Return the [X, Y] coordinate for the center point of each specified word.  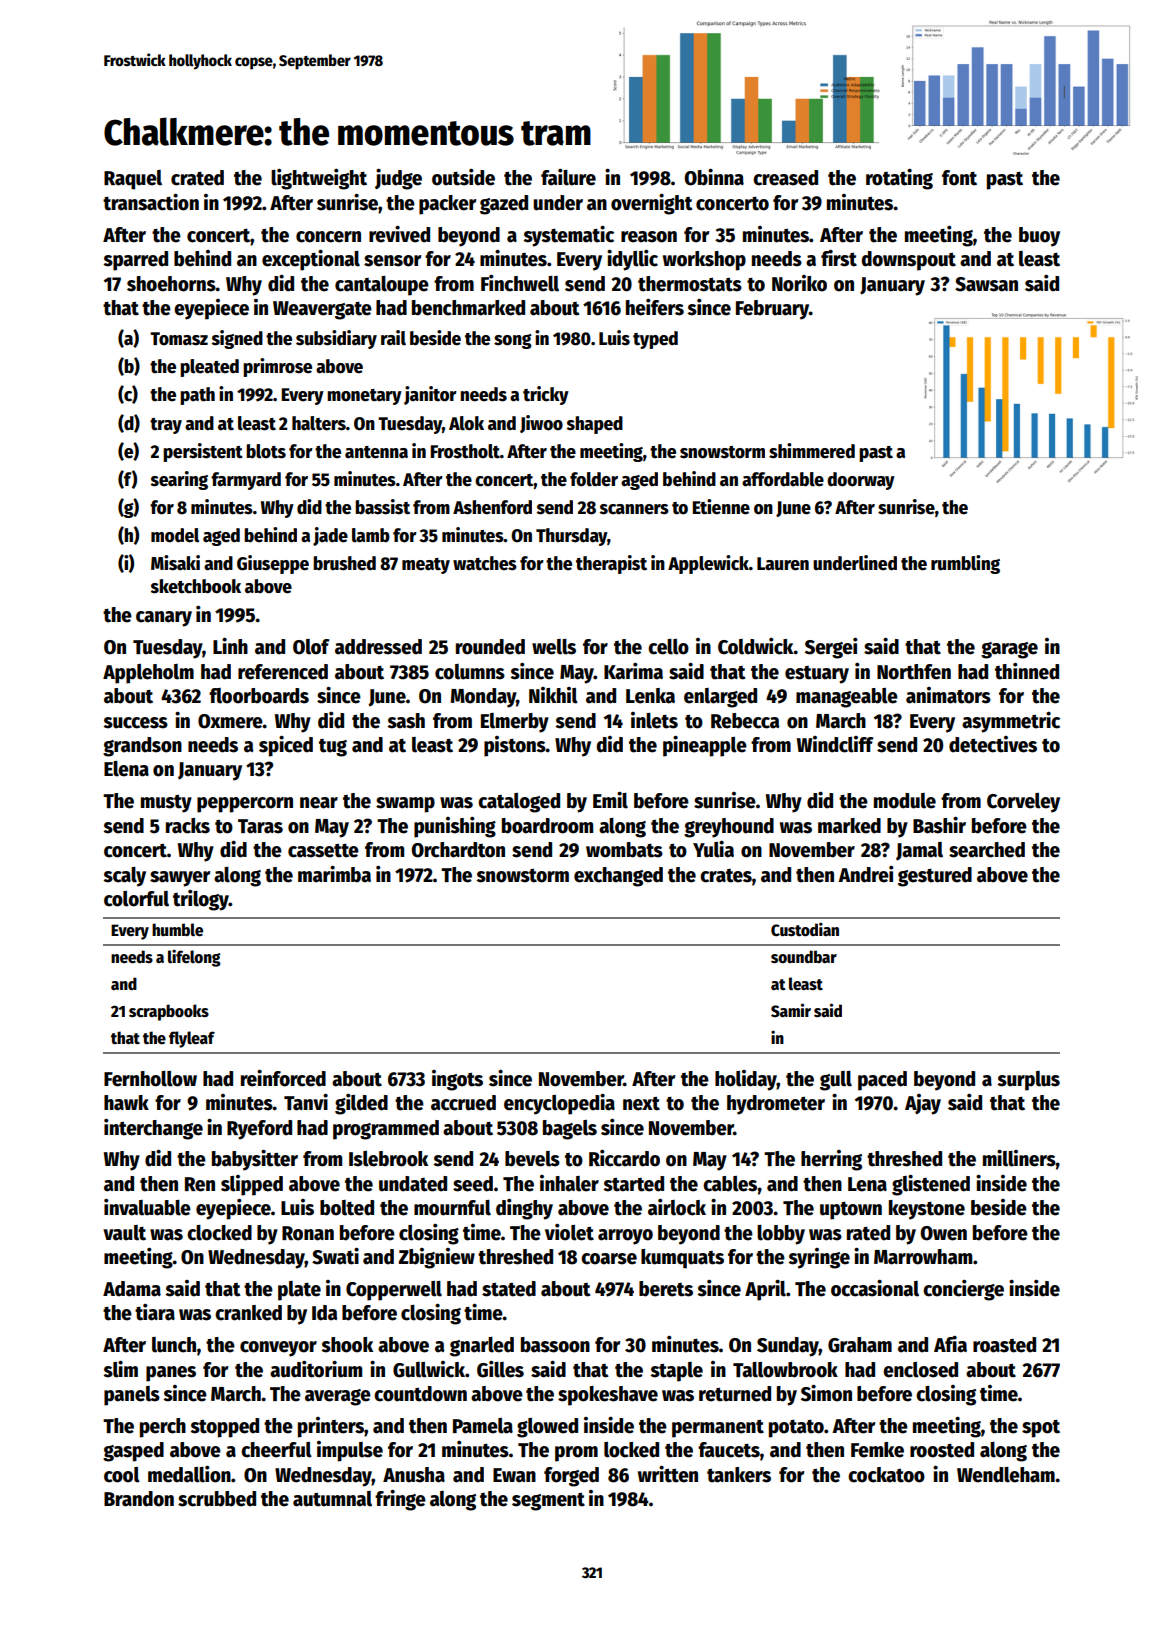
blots [266, 451]
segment [548, 1502]
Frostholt [465, 451]
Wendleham [1006, 1475]
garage [1009, 650]
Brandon [139, 1499]
